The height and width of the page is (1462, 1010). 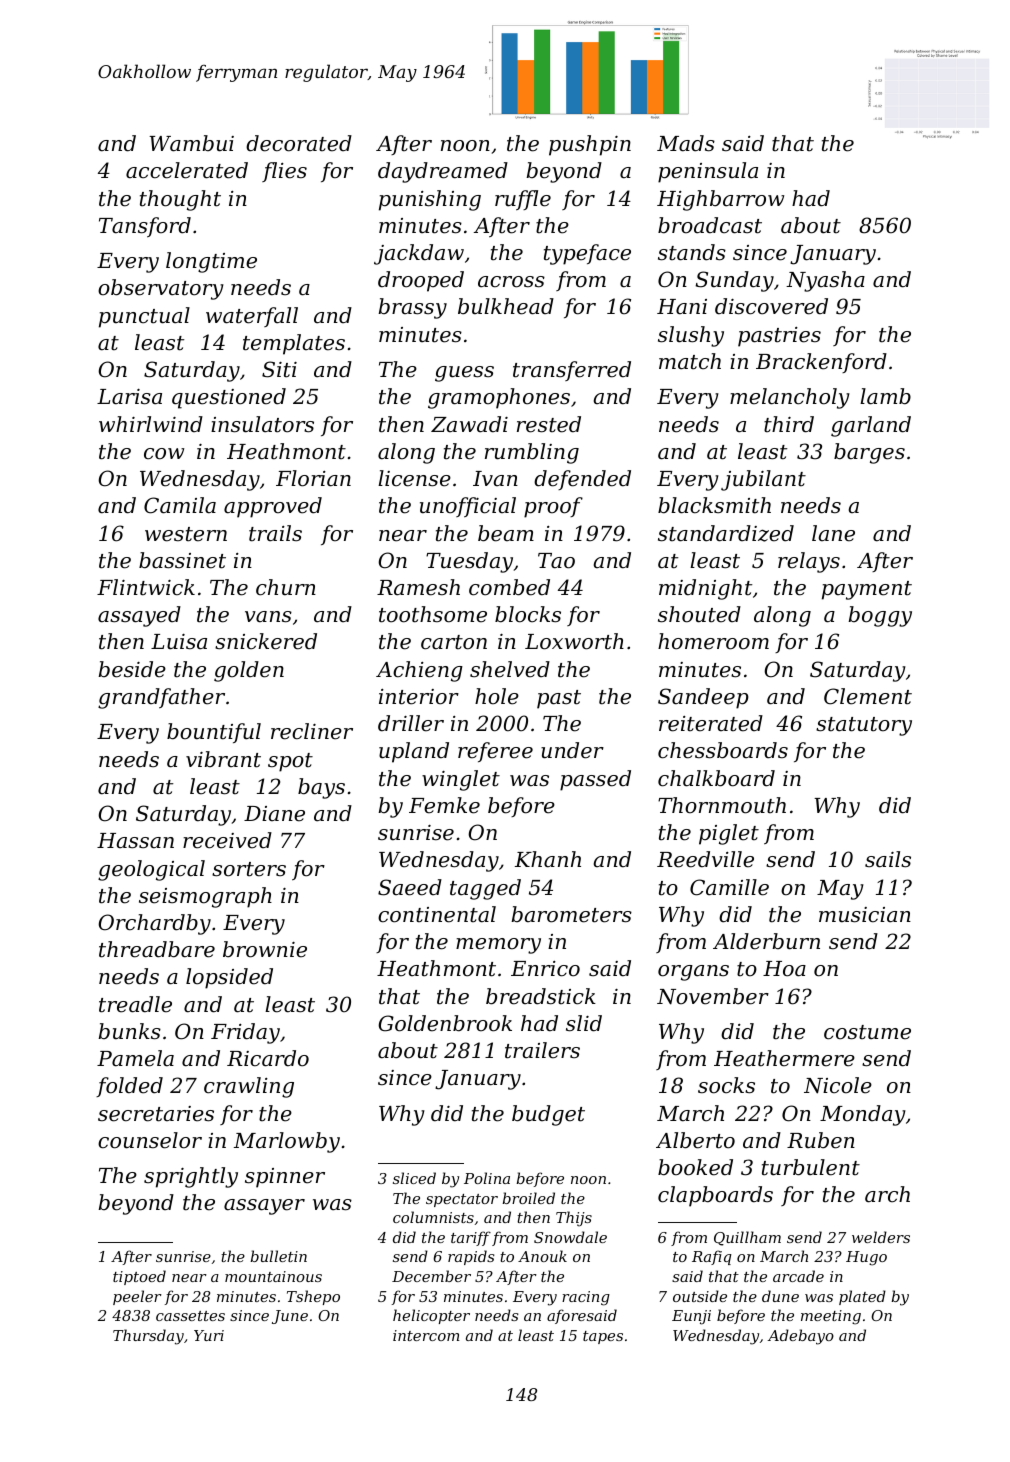 What do you see at coordinates (264, 1207) in the page?
I see `assayer` at bounding box center [264, 1207].
